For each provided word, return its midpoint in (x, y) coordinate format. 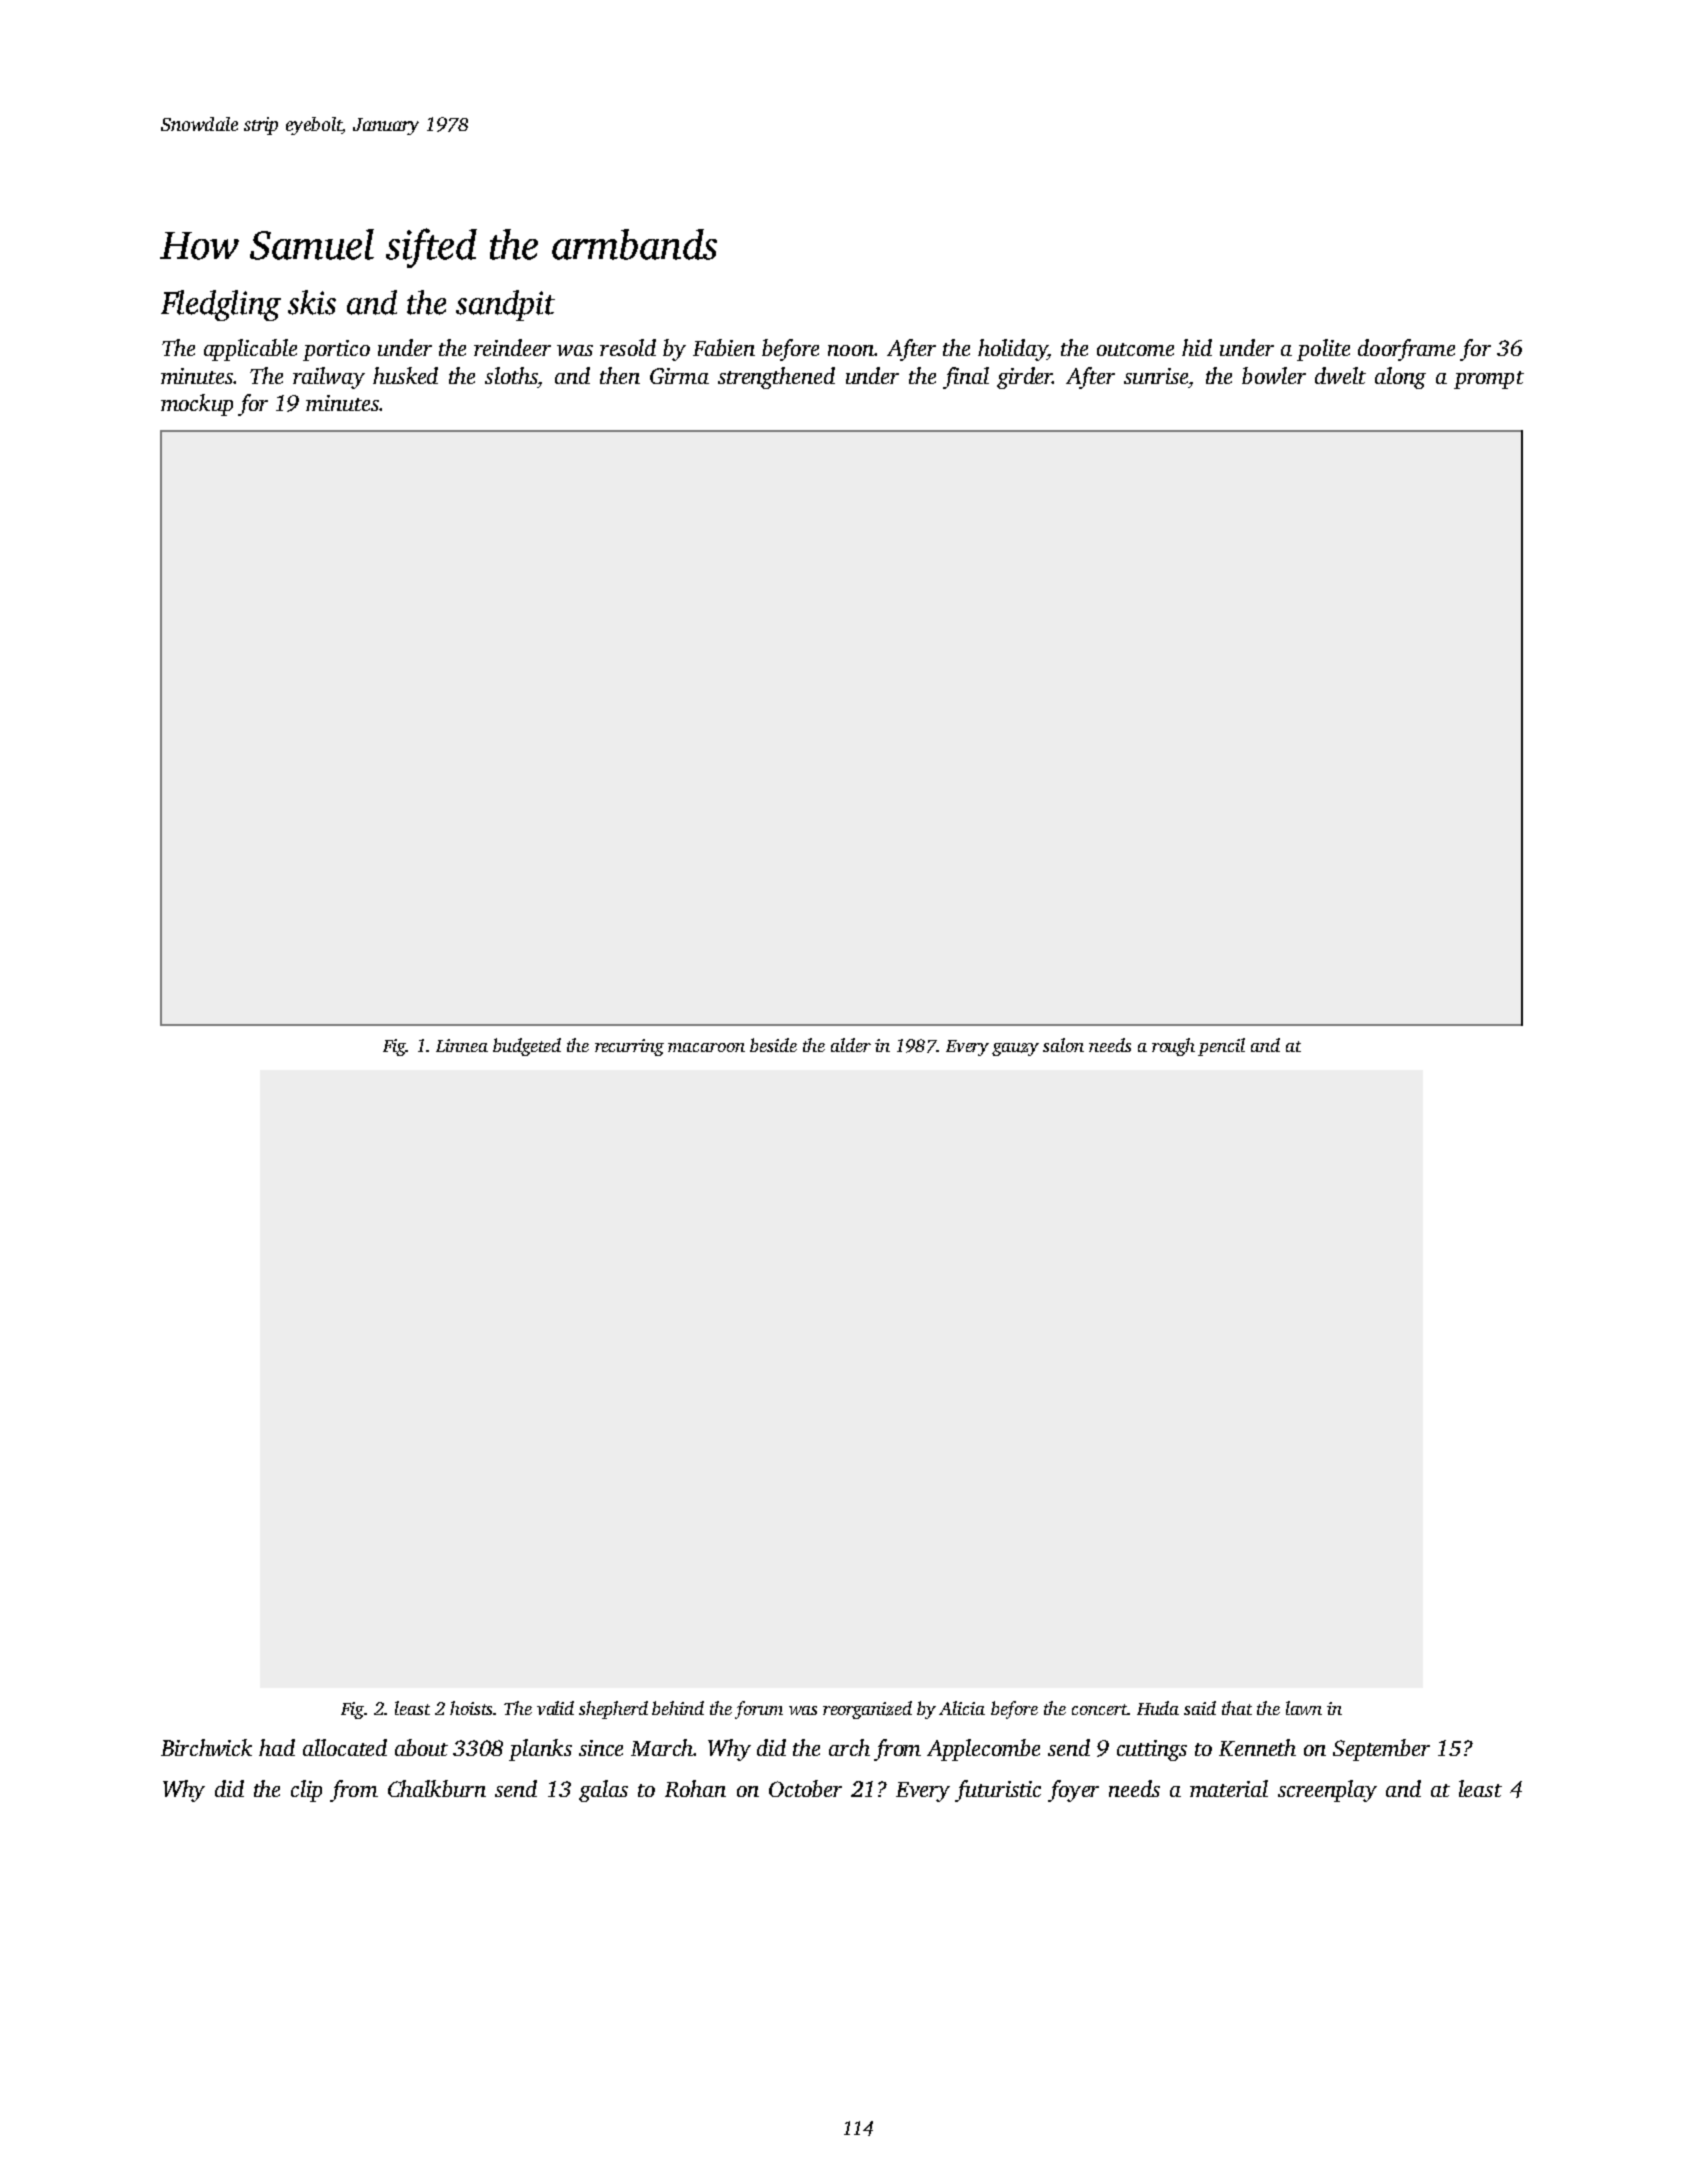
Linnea (462, 1045)
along (1400, 378)
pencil (1221, 1047)
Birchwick (206, 1747)
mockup (197, 405)
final (966, 378)
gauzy (1015, 1049)
